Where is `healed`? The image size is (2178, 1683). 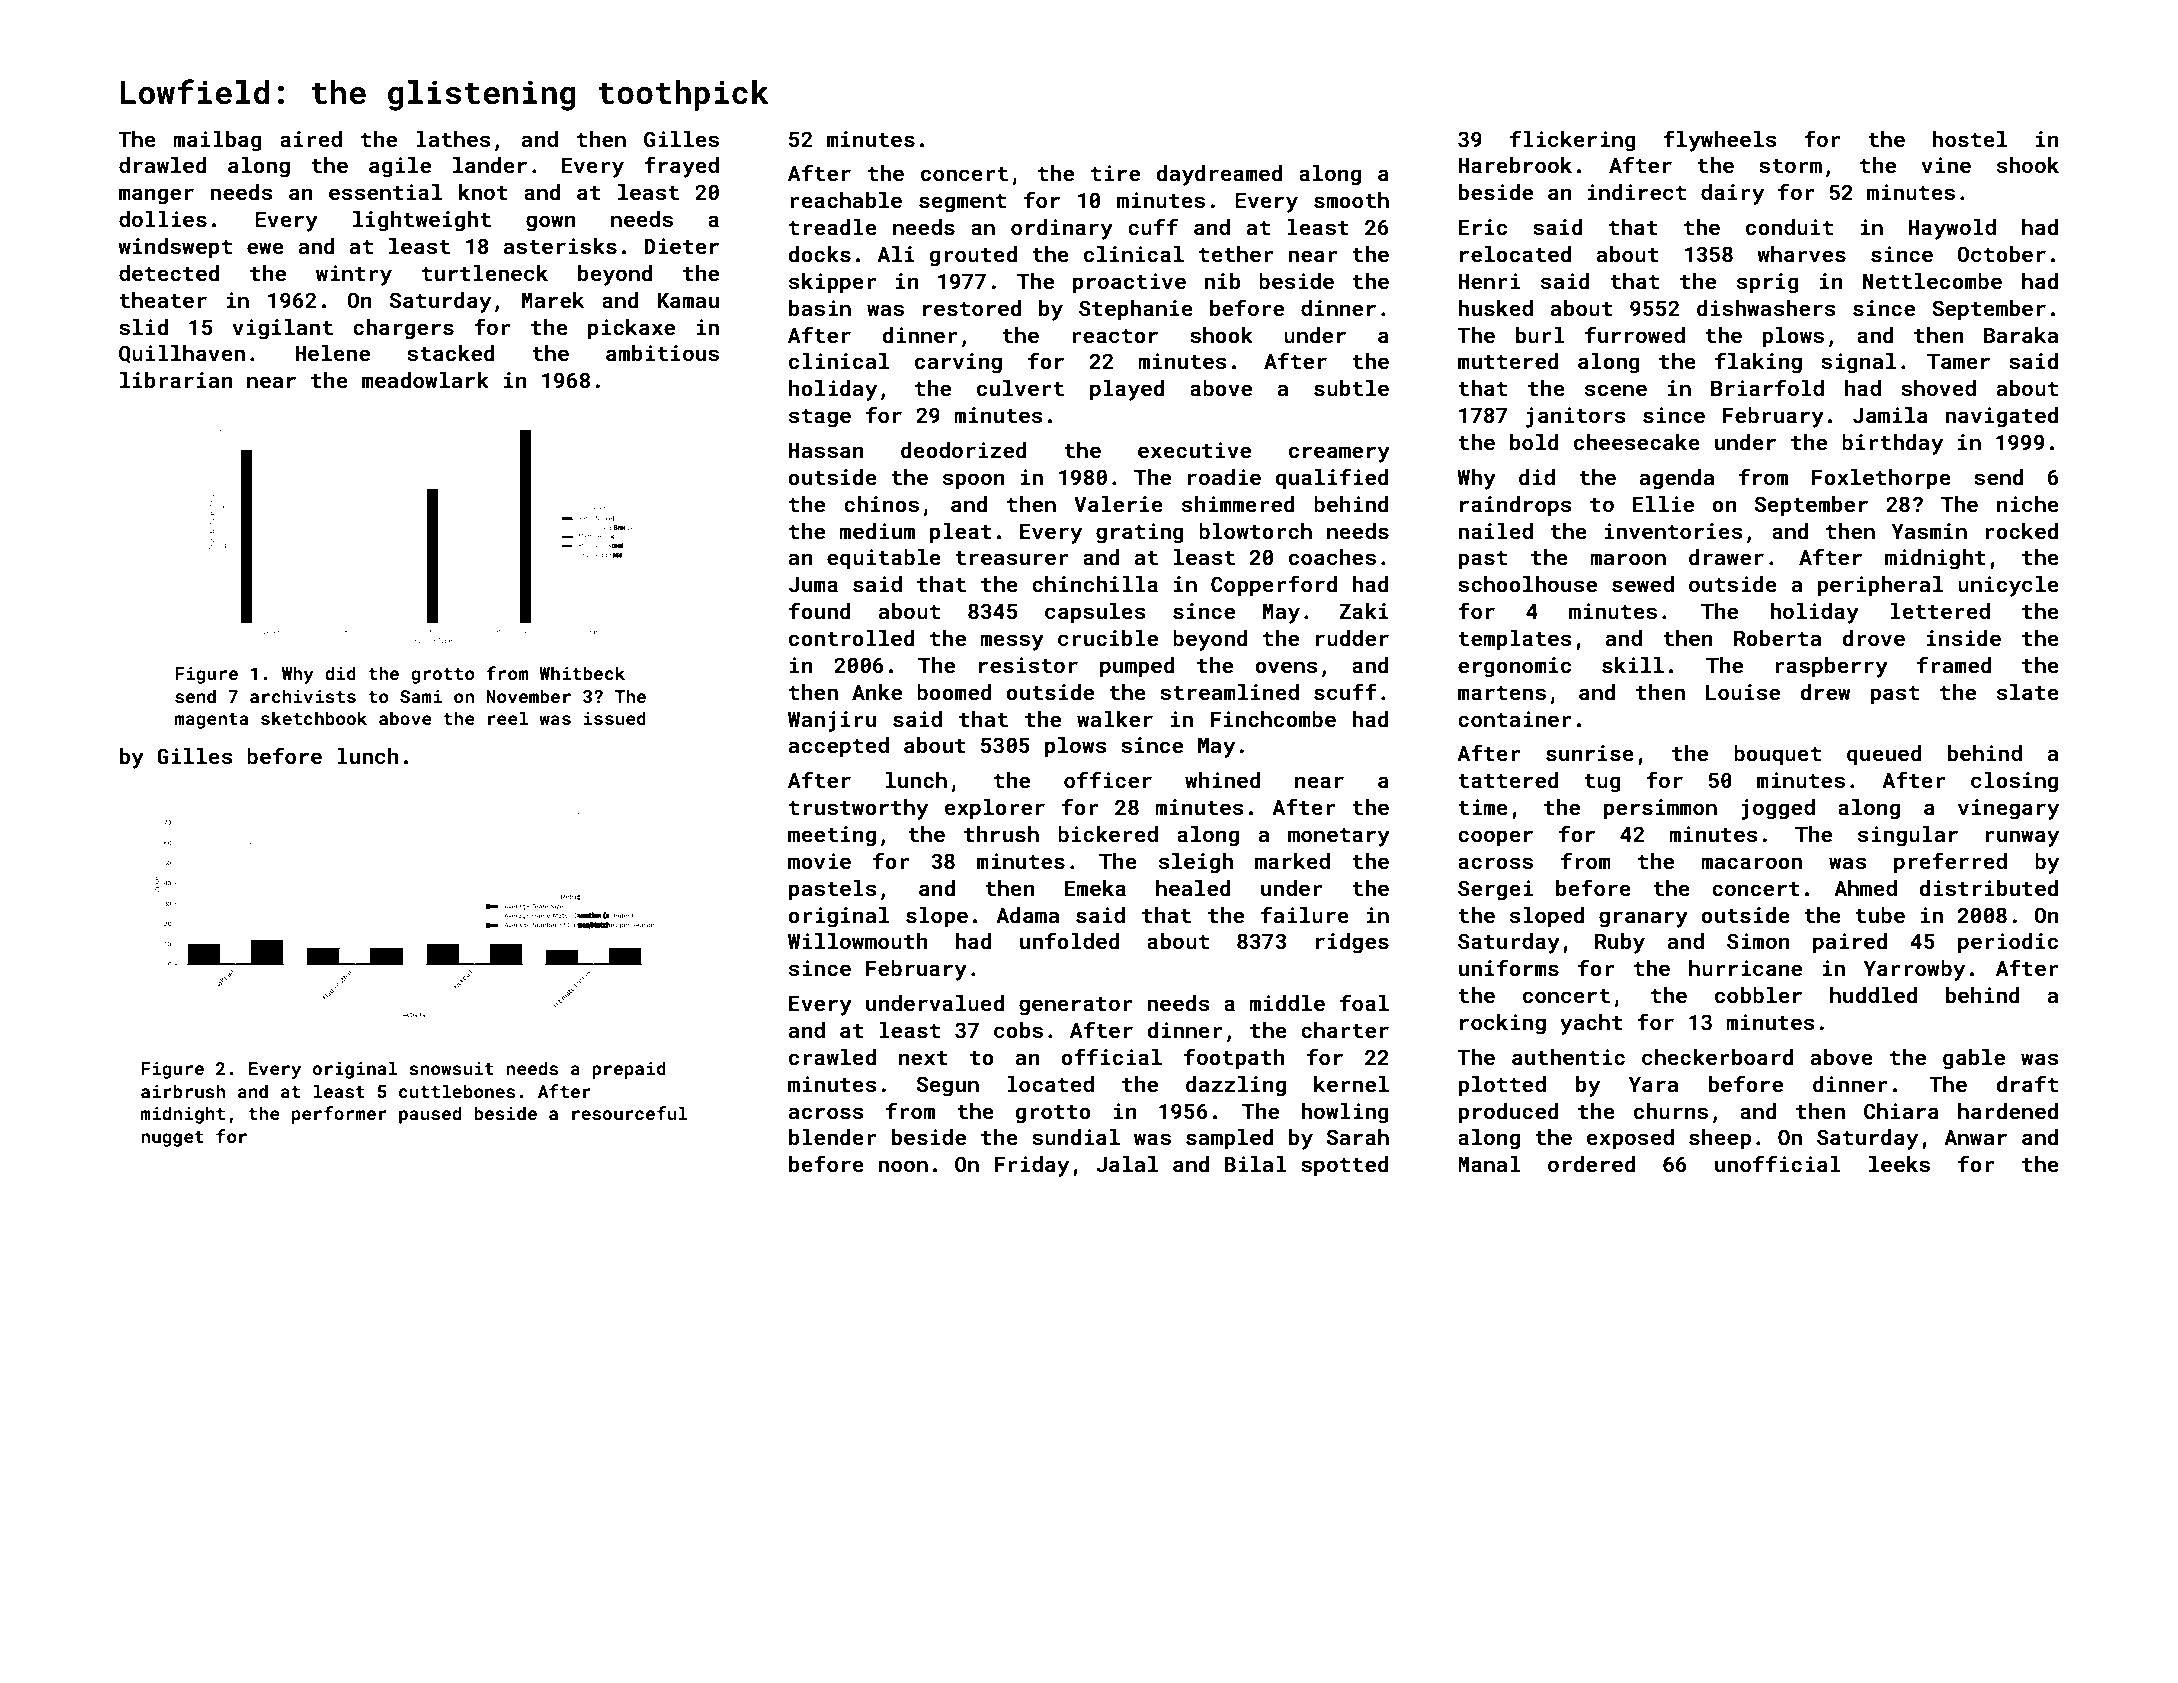 healed is located at coordinates (1193, 888).
